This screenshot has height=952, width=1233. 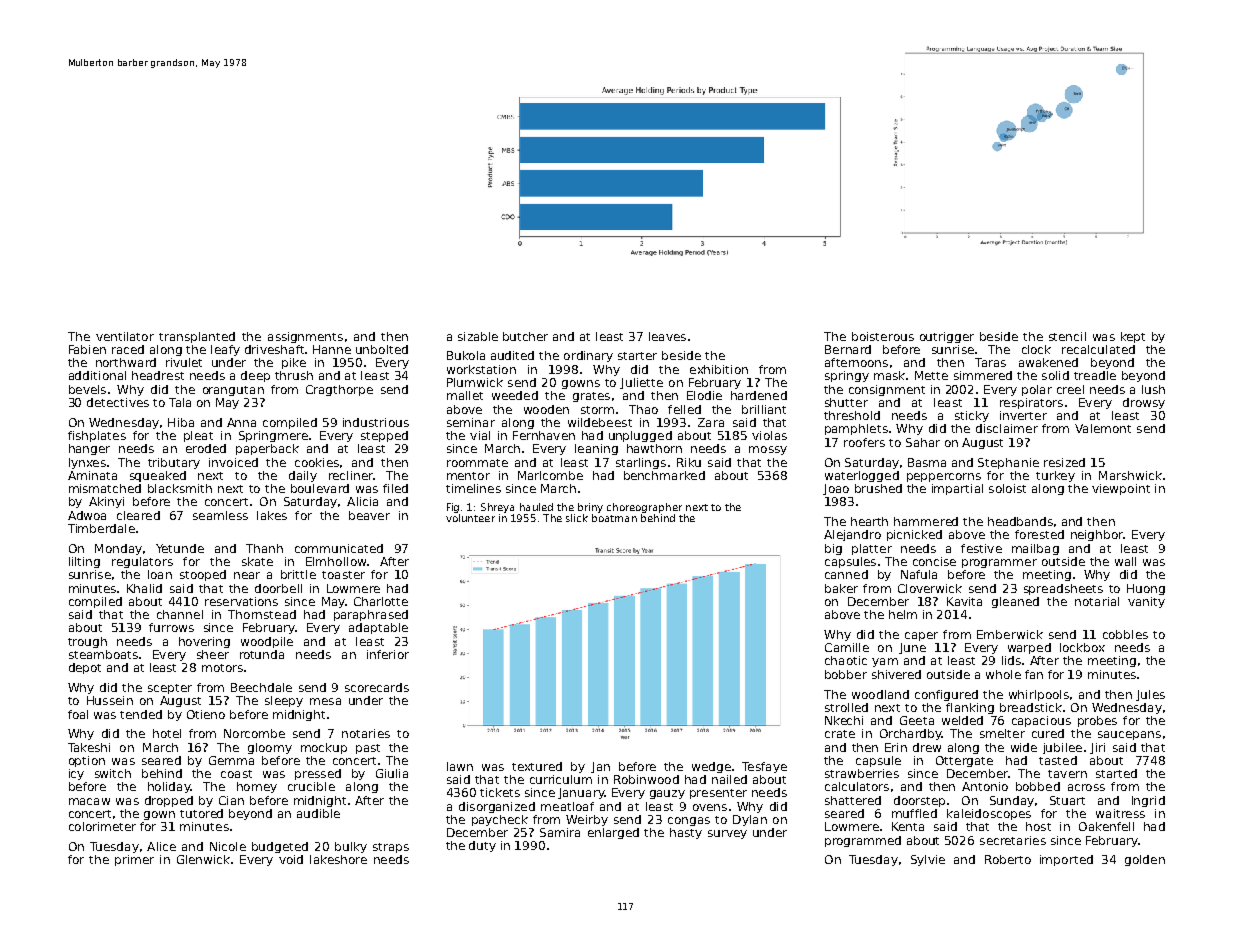 What do you see at coordinates (759, 395) in the screenshot?
I see `hardened` at bounding box center [759, 395].
